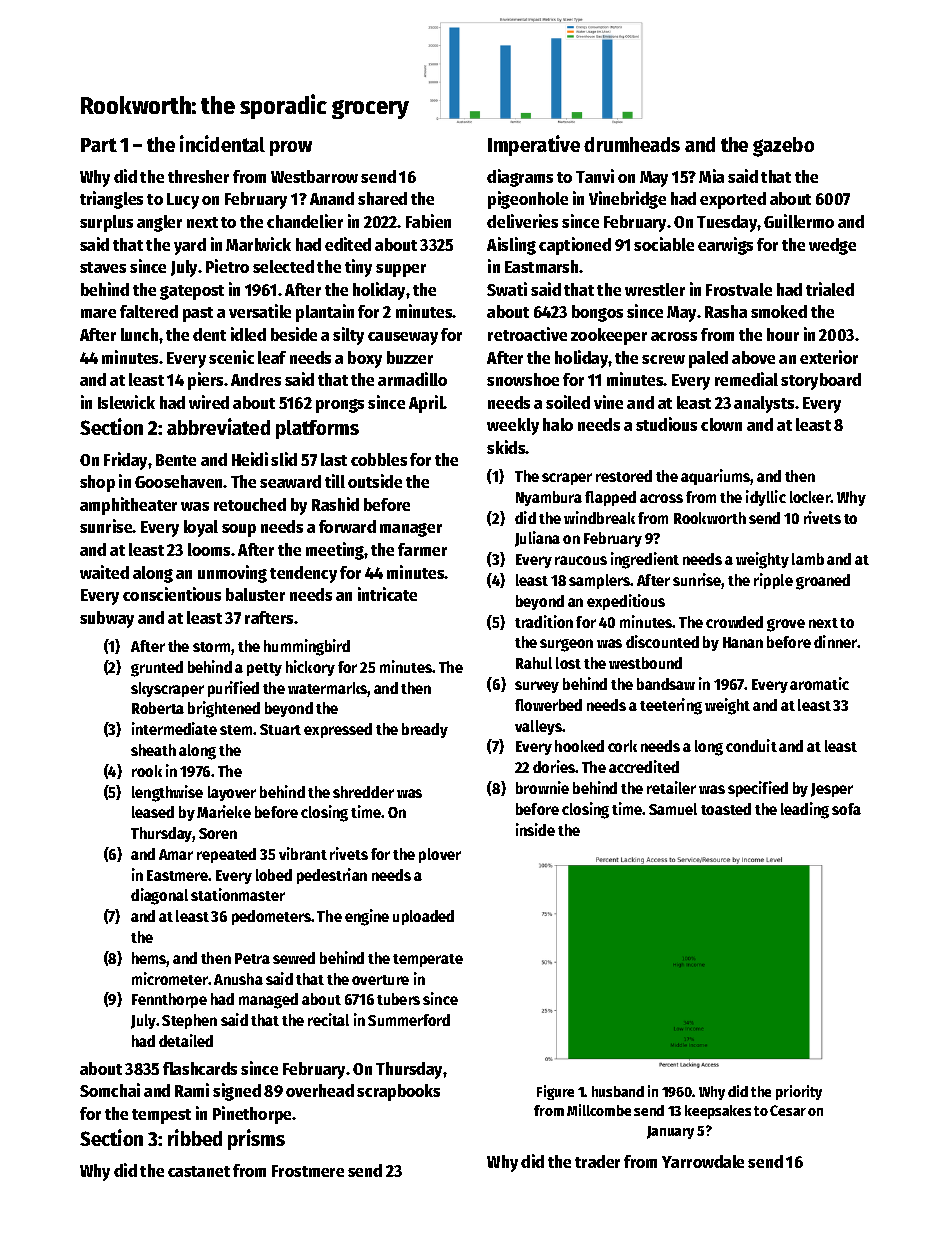 Image resolution: width=952 pixels, height=1233 pixels. What do you see at coordinates (703, 1161) in the page?
I see `Yarrowdale` at bounding box center [703, 1161].
